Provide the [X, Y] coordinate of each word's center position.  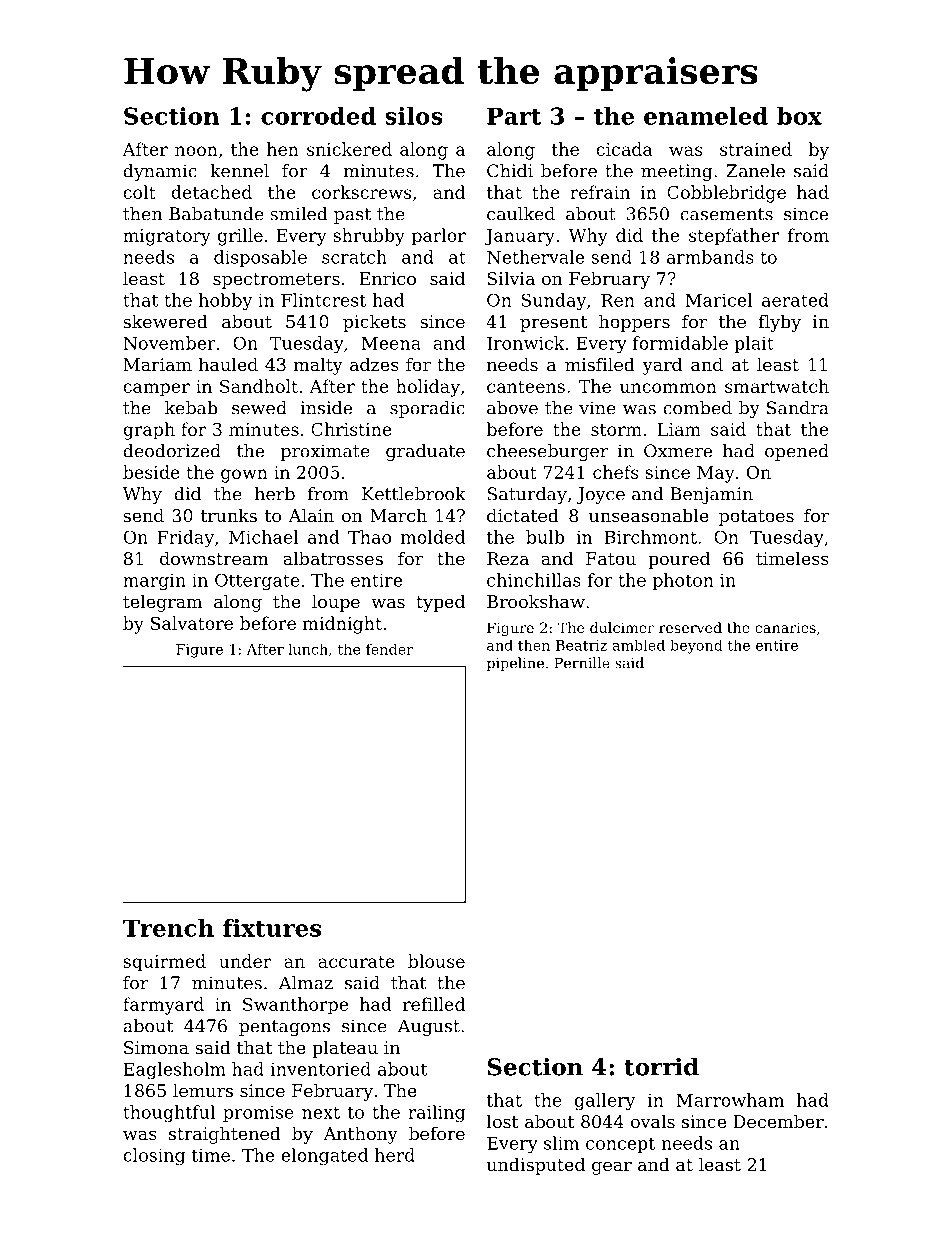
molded [433, 537]
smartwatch [777, 386]
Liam [679, 429]
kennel [239, 171]
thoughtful [169, 1114]
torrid [661, 1066]
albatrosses [333, 558]
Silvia [511, 278]
